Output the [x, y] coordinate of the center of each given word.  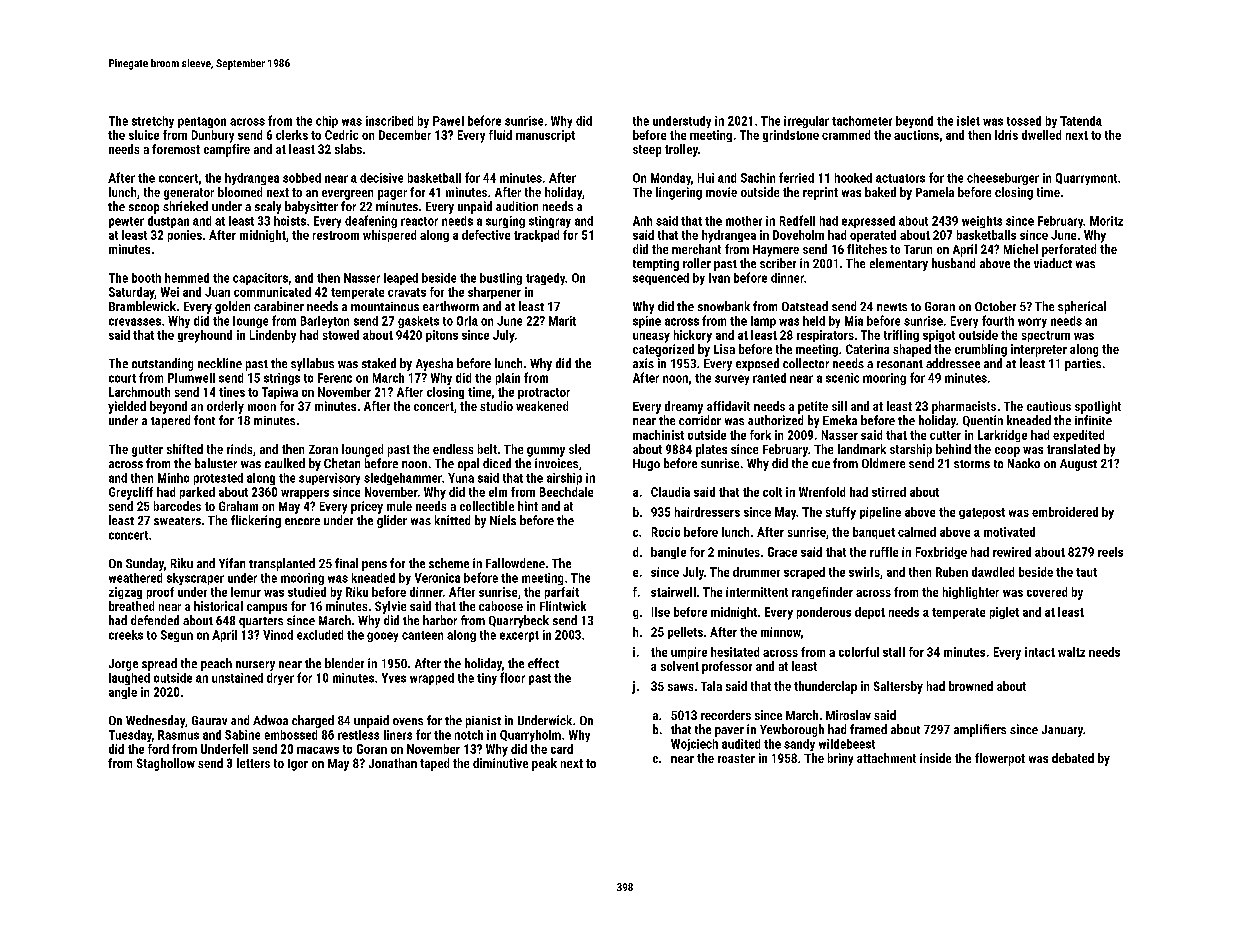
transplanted [282, 564]
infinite [1093, 420]
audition [517, 206]
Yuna [461, 478]
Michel [1021, 249]
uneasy [651, 338]
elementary [899, 264]
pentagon [202, 122]
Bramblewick [142, 306]
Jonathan [393, 763]
